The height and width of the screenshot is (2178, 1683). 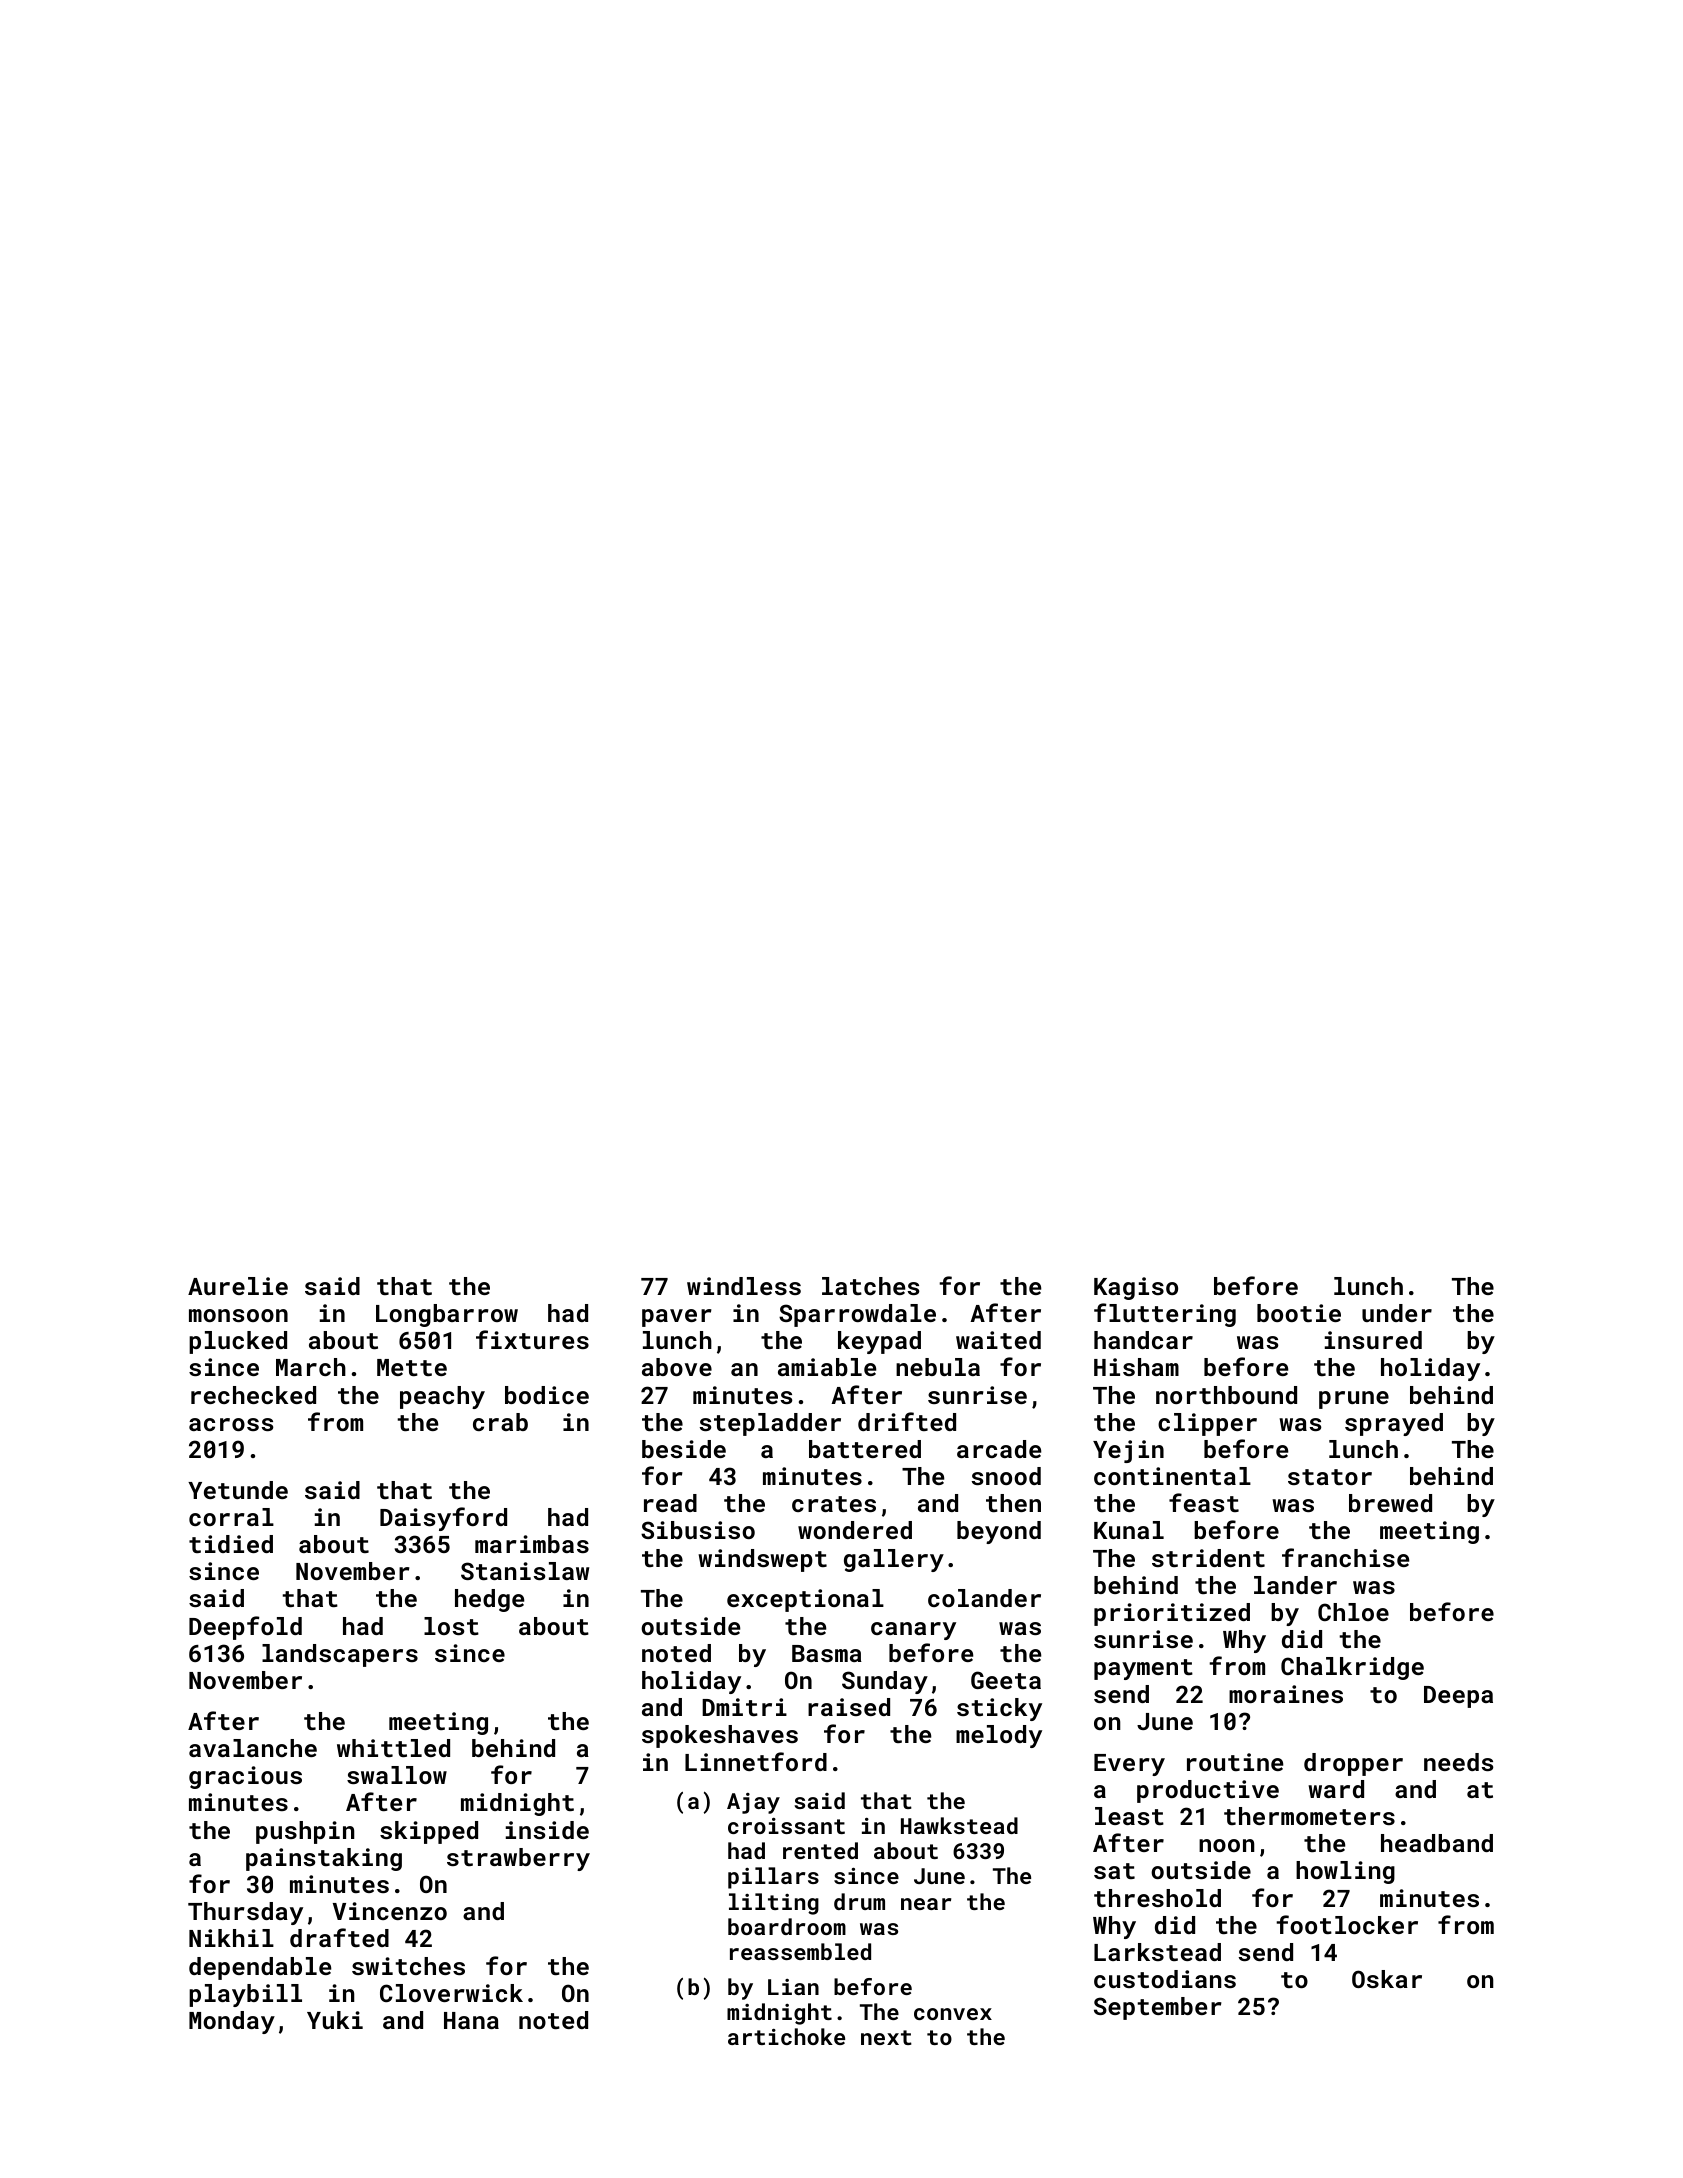 I want to click on moraines, so click(x=1286, y=1694).
